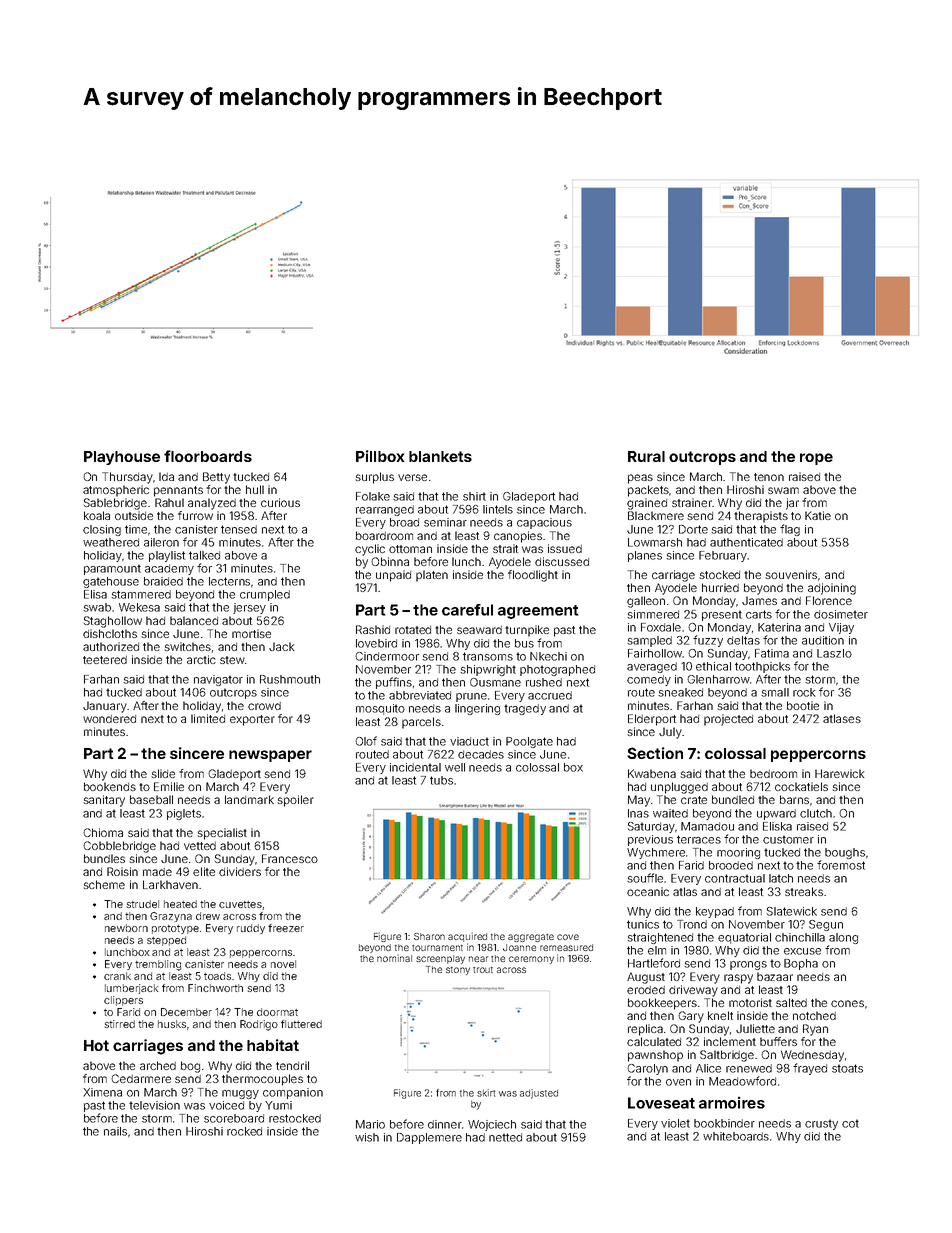 The width and height of the document is (952, 1233). What do you see at coordinates (736, 1136) in the document?
I see `whiteboards` at bounding box center [736, 1136].
